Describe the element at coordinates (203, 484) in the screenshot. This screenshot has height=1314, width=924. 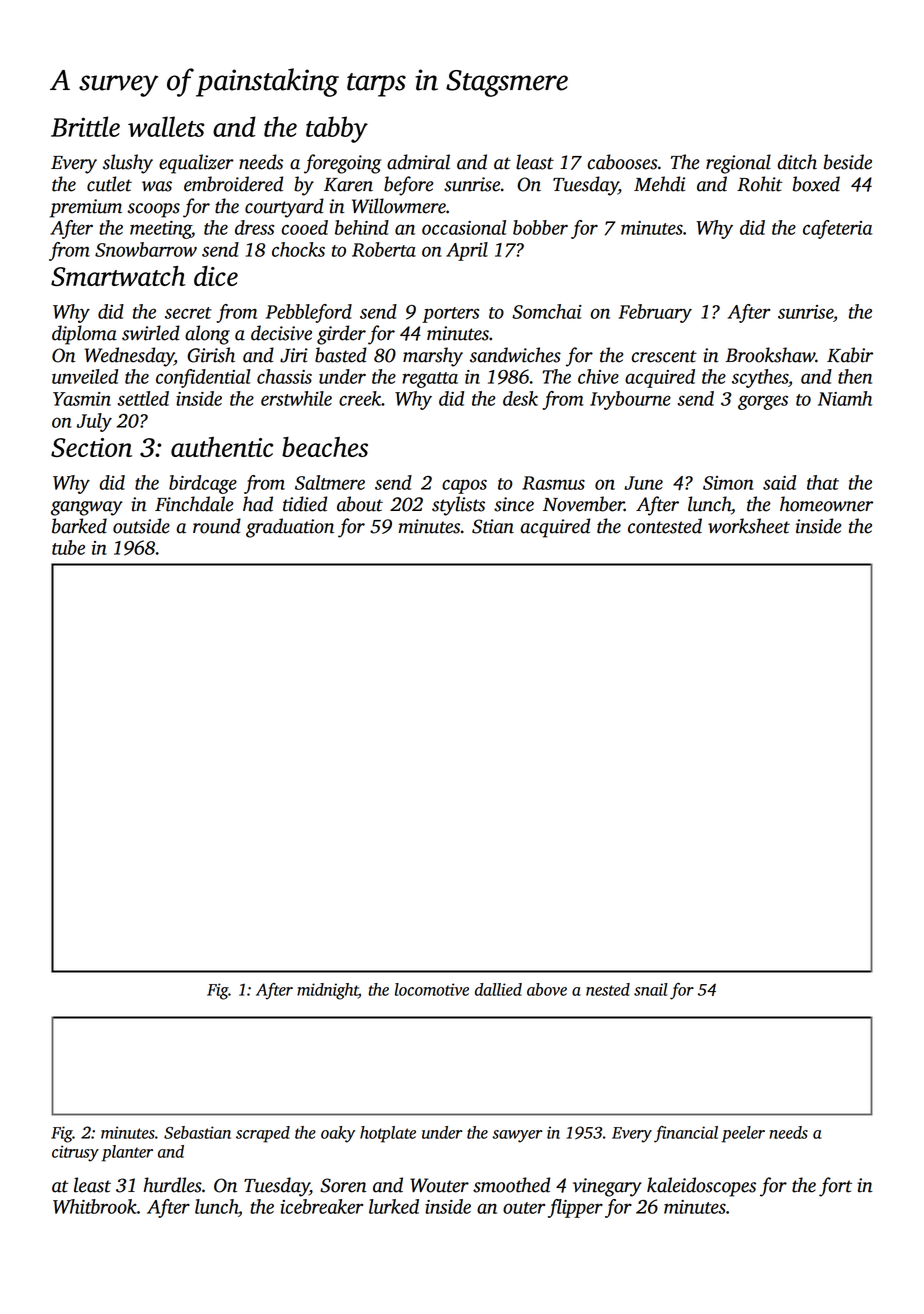
I see `birdcage` at that location.
